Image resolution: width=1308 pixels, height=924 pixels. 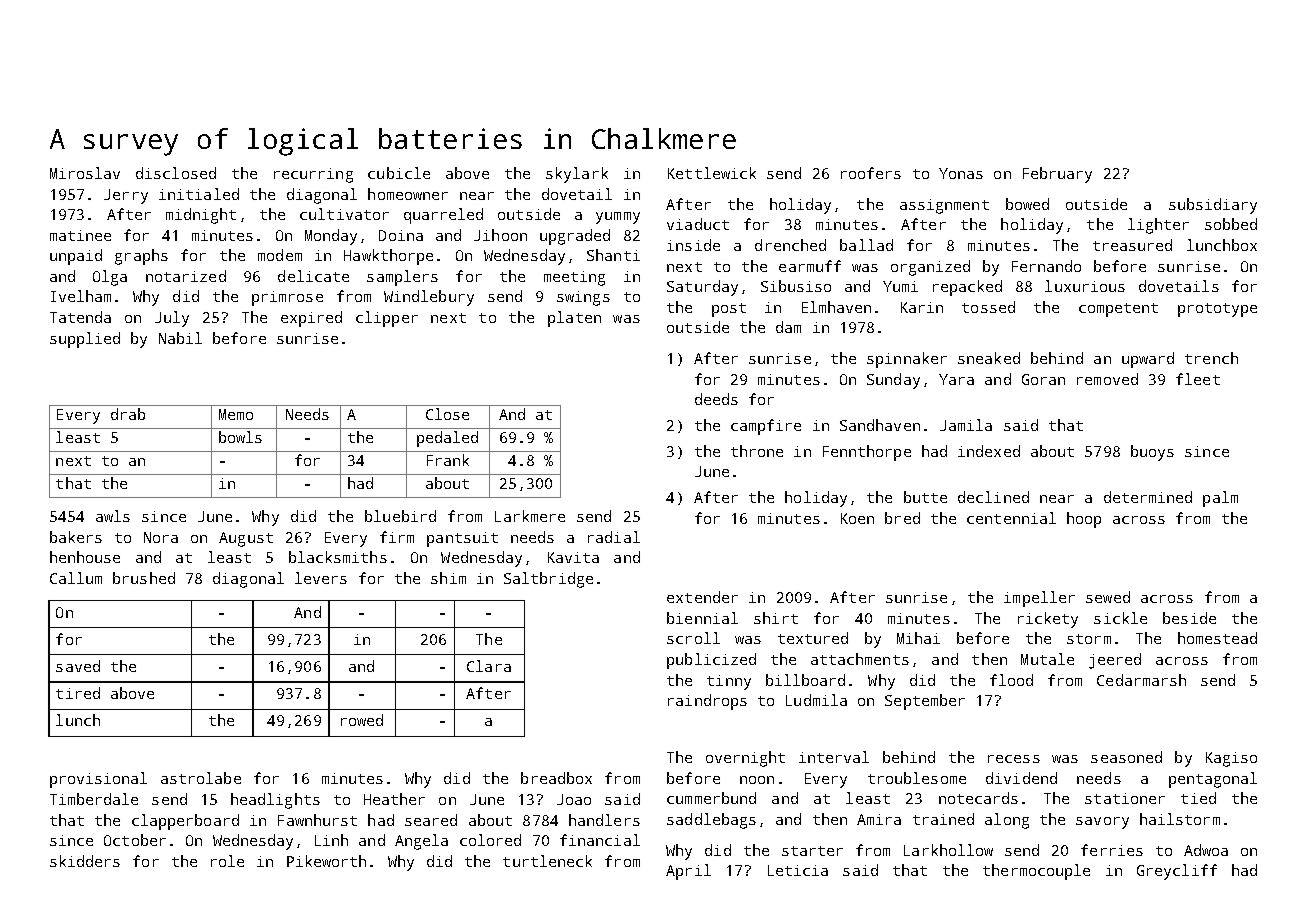 I want to click on Angela, so click(x=421, y=842).
